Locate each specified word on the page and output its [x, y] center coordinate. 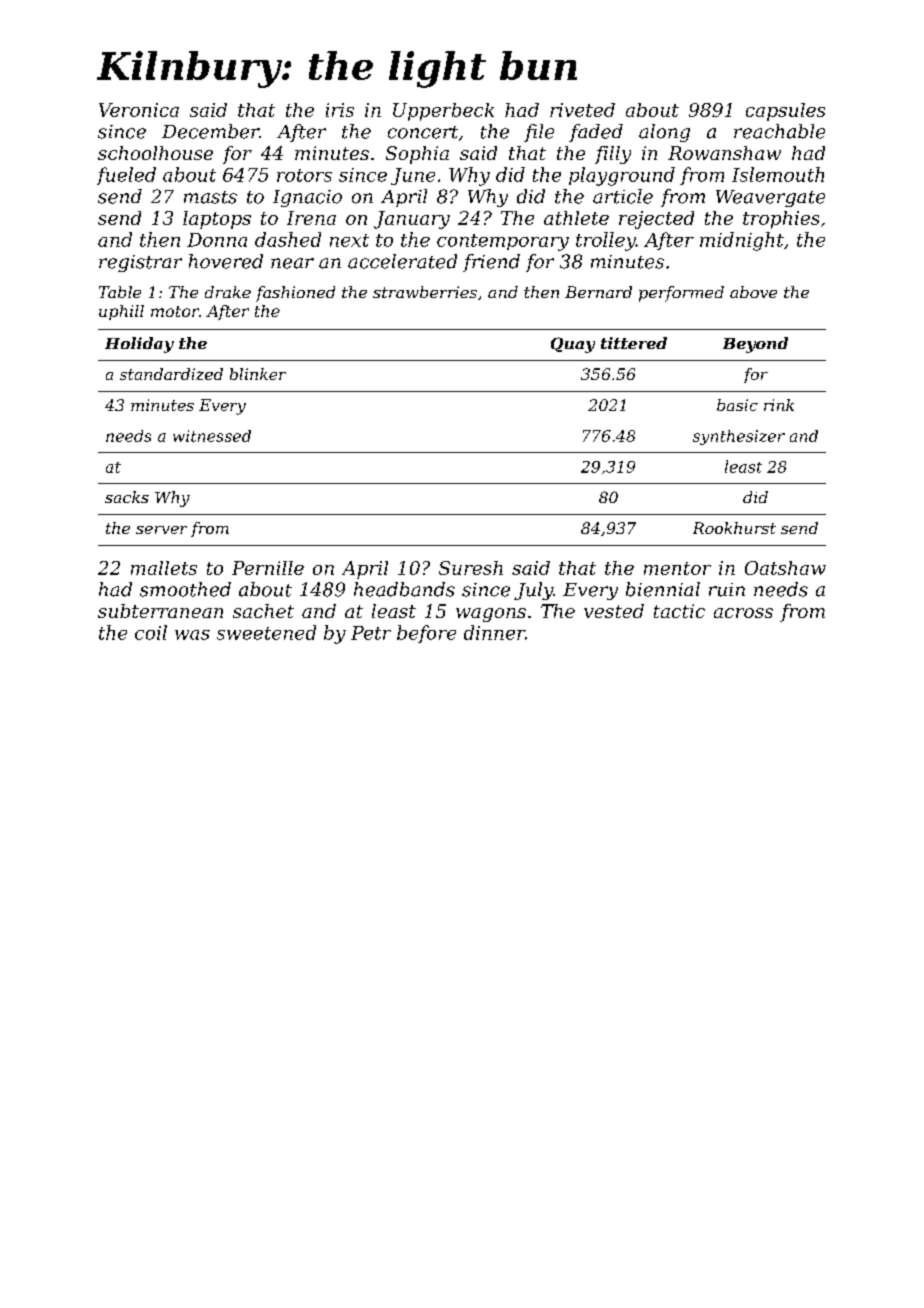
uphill [121, 312]
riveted [582, 110]
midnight [742, 241]
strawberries [425, 292]
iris [340, 110]
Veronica [139, 110]
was [192, 635]
